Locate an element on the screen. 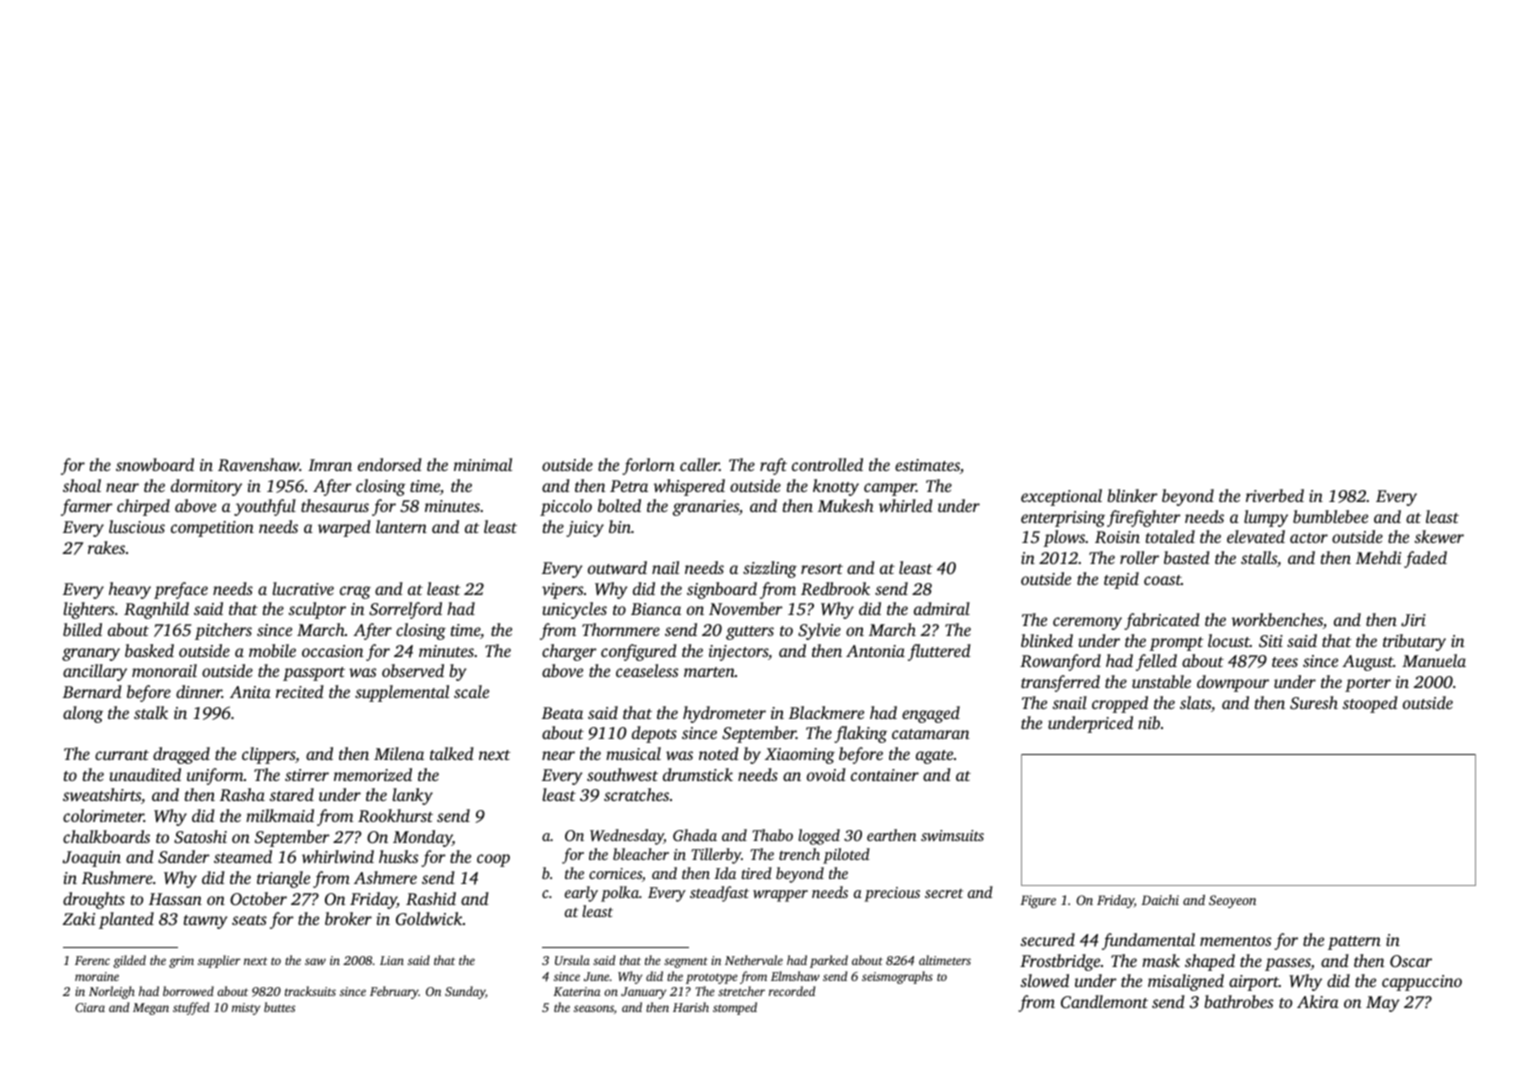 This screenshot has height=1088, width=1539. sweatshirts is located at coordinates (102, 794).
